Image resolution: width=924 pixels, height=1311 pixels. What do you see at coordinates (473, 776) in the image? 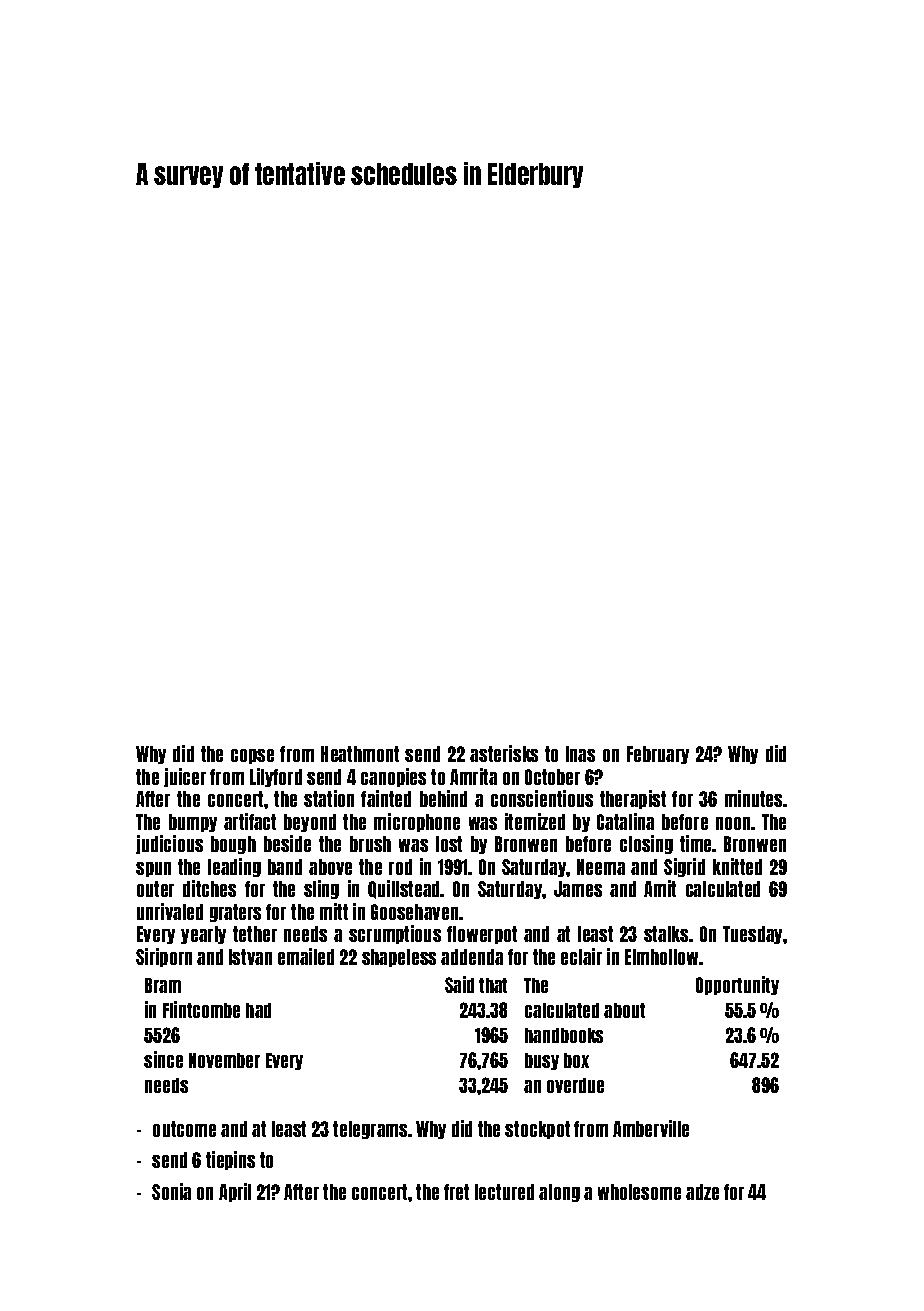
I see `Amrita` at bounding box center [473, 776].
